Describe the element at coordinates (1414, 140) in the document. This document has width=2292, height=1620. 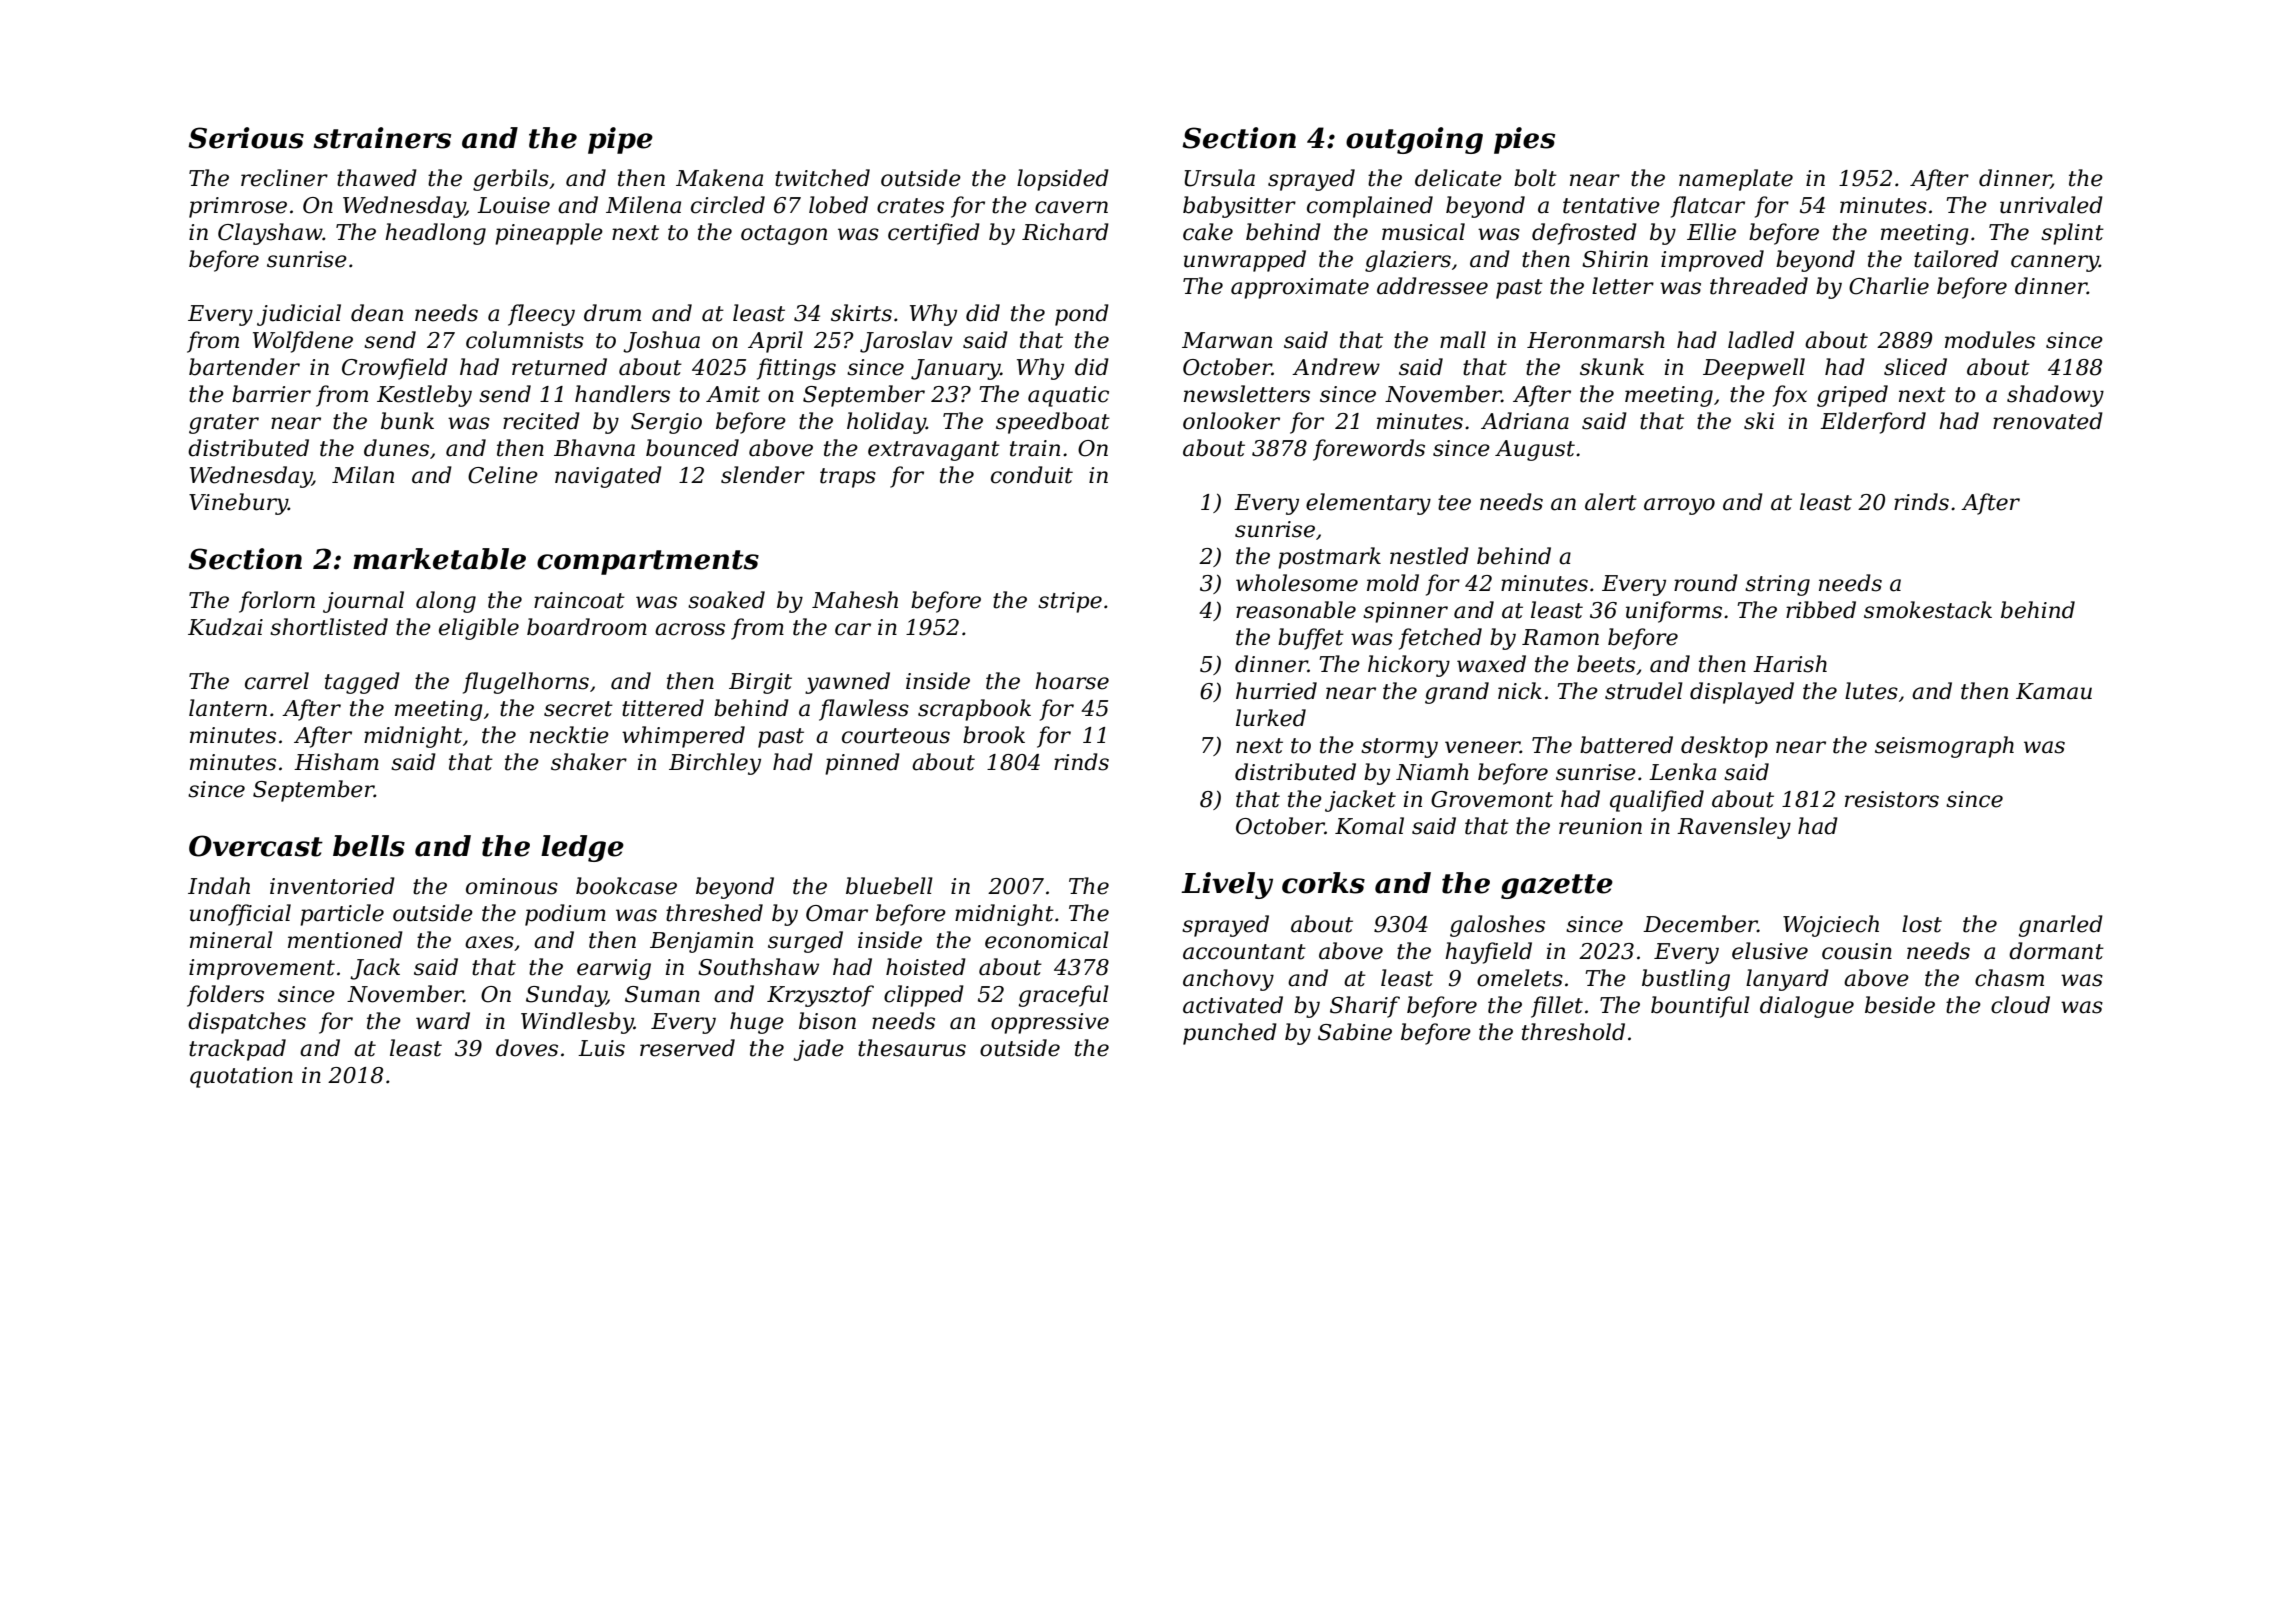
I see `outgoing` at that location.
